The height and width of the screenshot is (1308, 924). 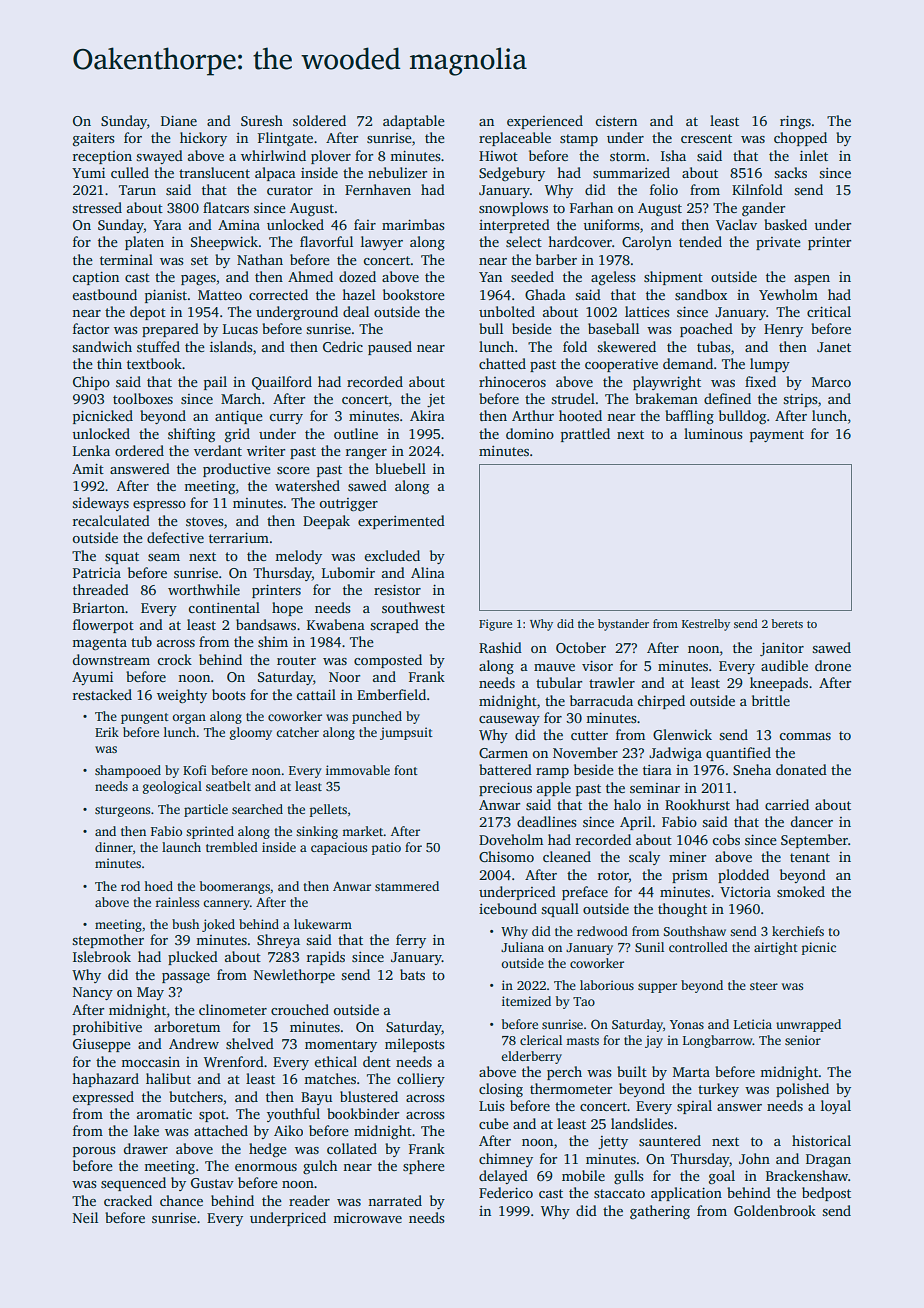 I want to click on Yan, so click(x=490, y=277).
